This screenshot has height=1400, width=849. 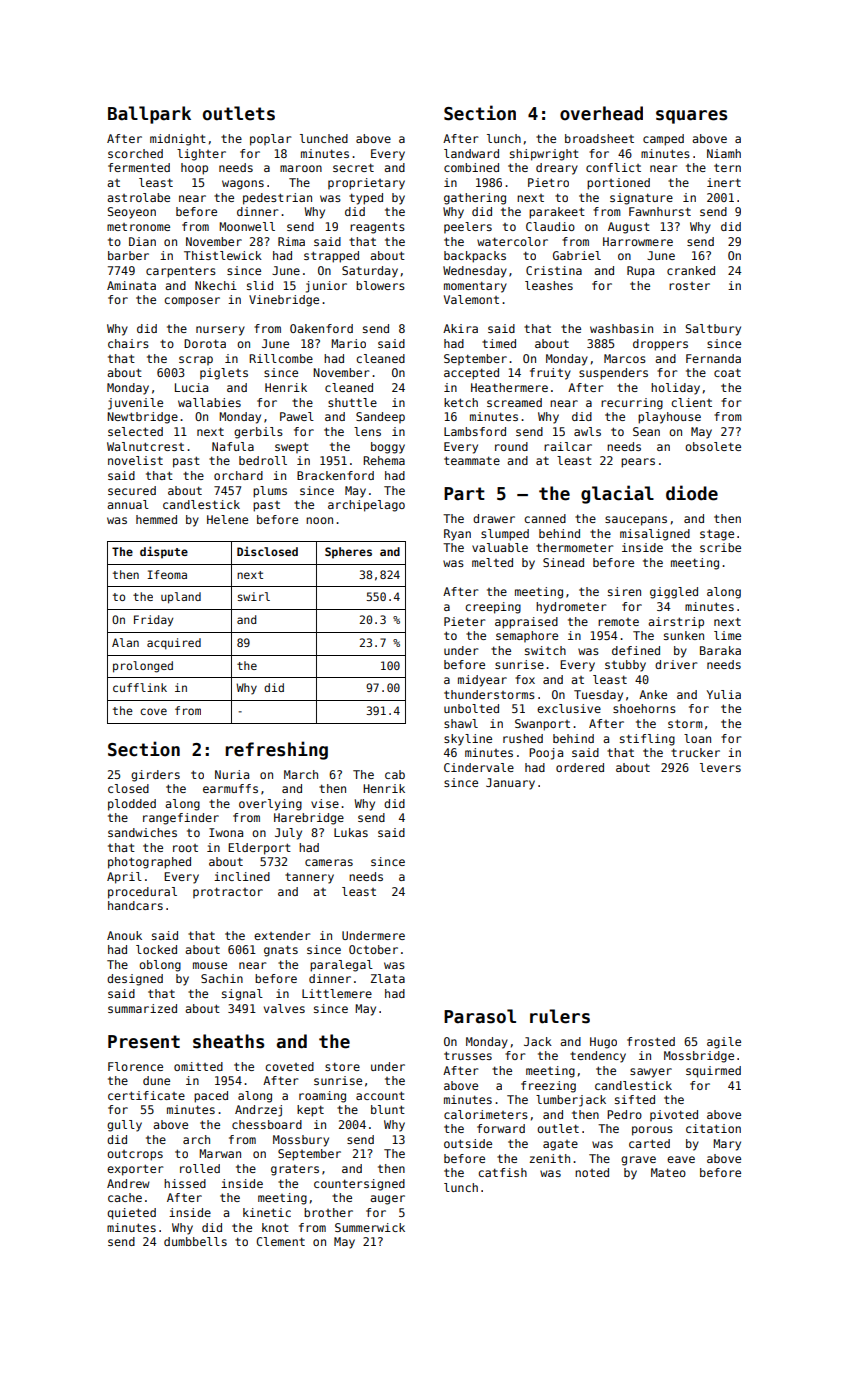 I want to click on landward, so click(x=471, y=153).
